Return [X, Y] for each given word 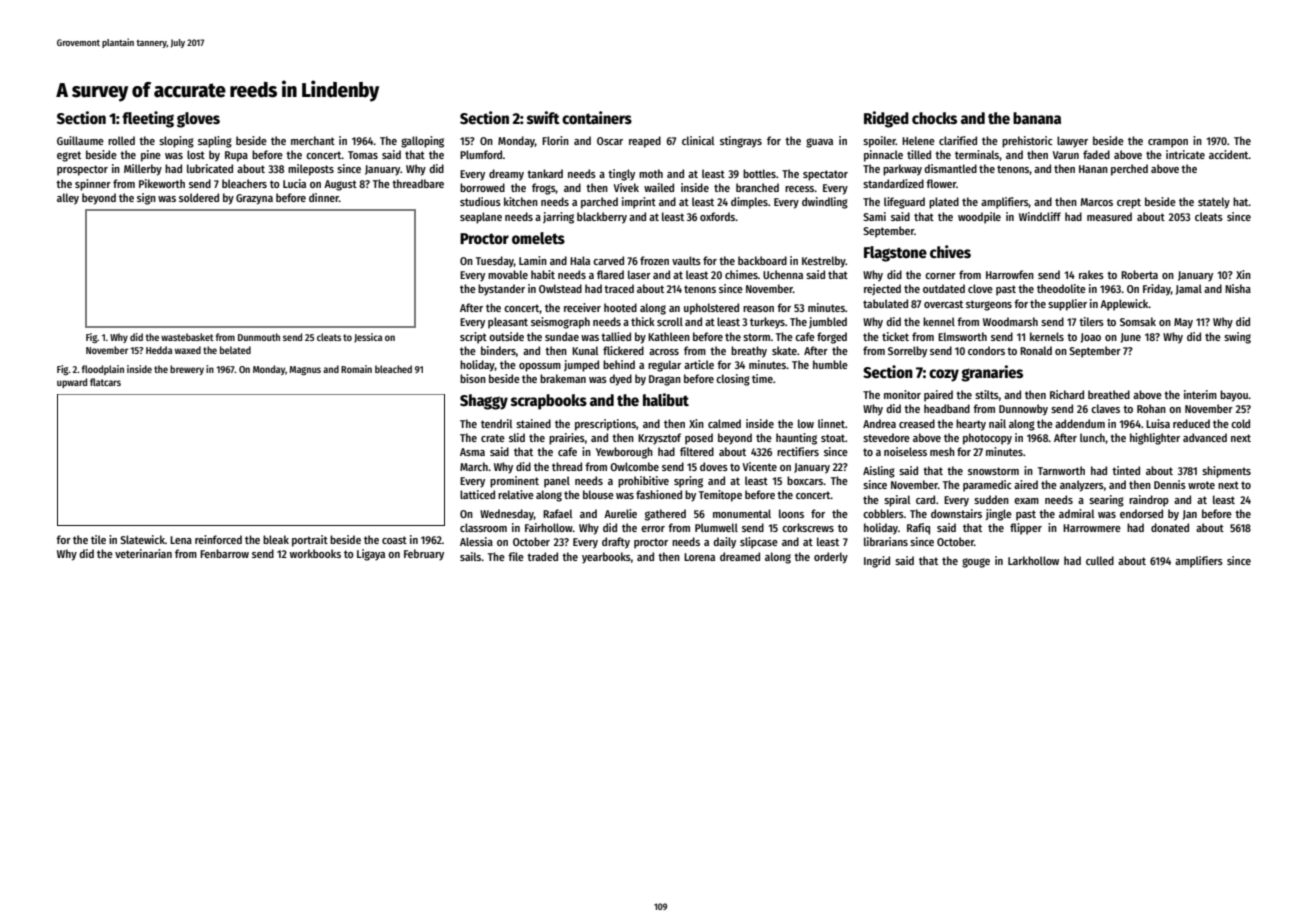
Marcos [1097, 202]
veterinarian [143, 553]
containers [597, 118]
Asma [472, 452]
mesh [942, 451]
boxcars [805, 480]
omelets [538, 238]
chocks [934, 118]
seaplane [481, 218]
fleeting [148, 119]
